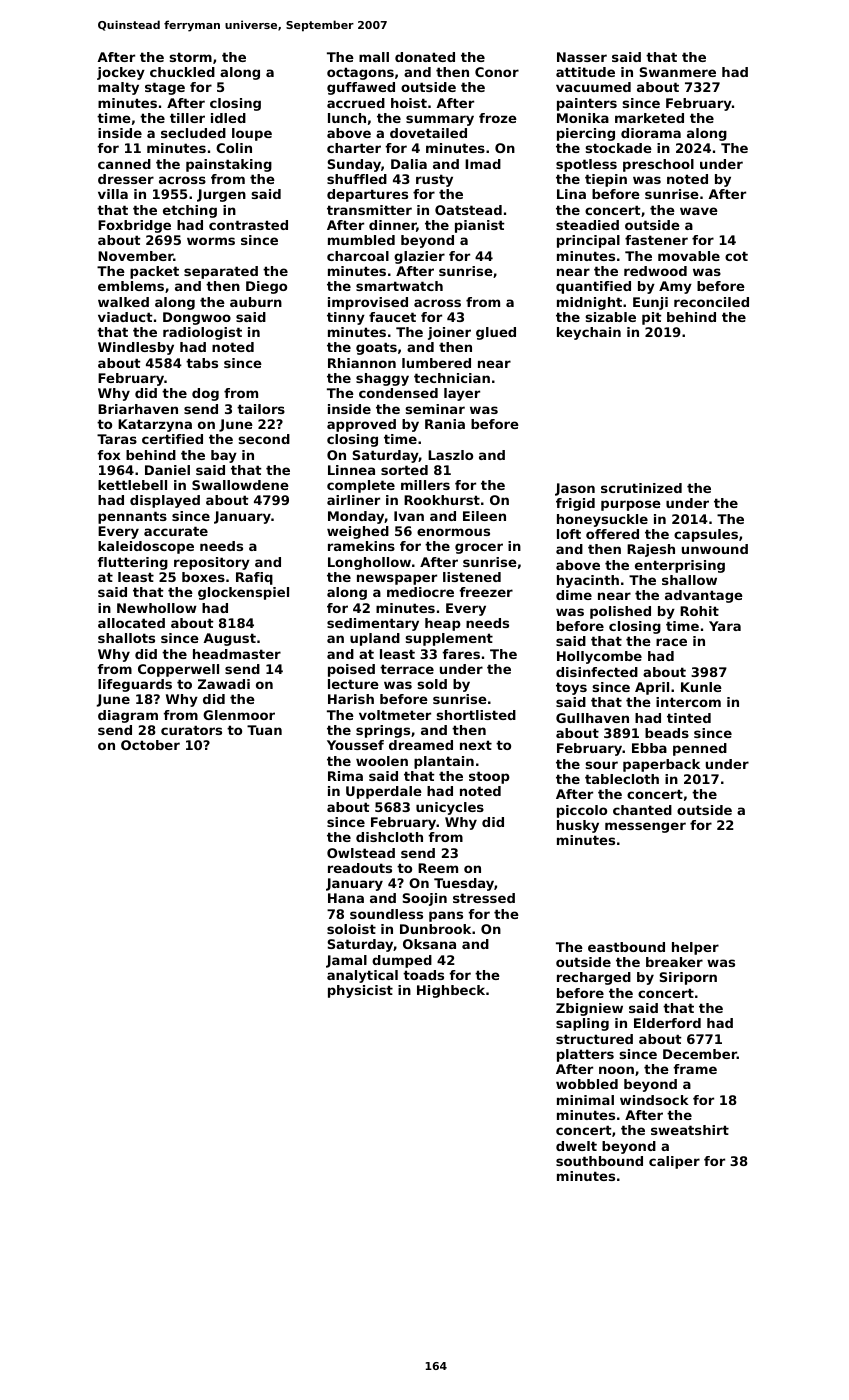 This screenshot has width=849, height=1400. Describe the element at coordinates (588, 241) in the screenshot. I see `principal` at that location.
